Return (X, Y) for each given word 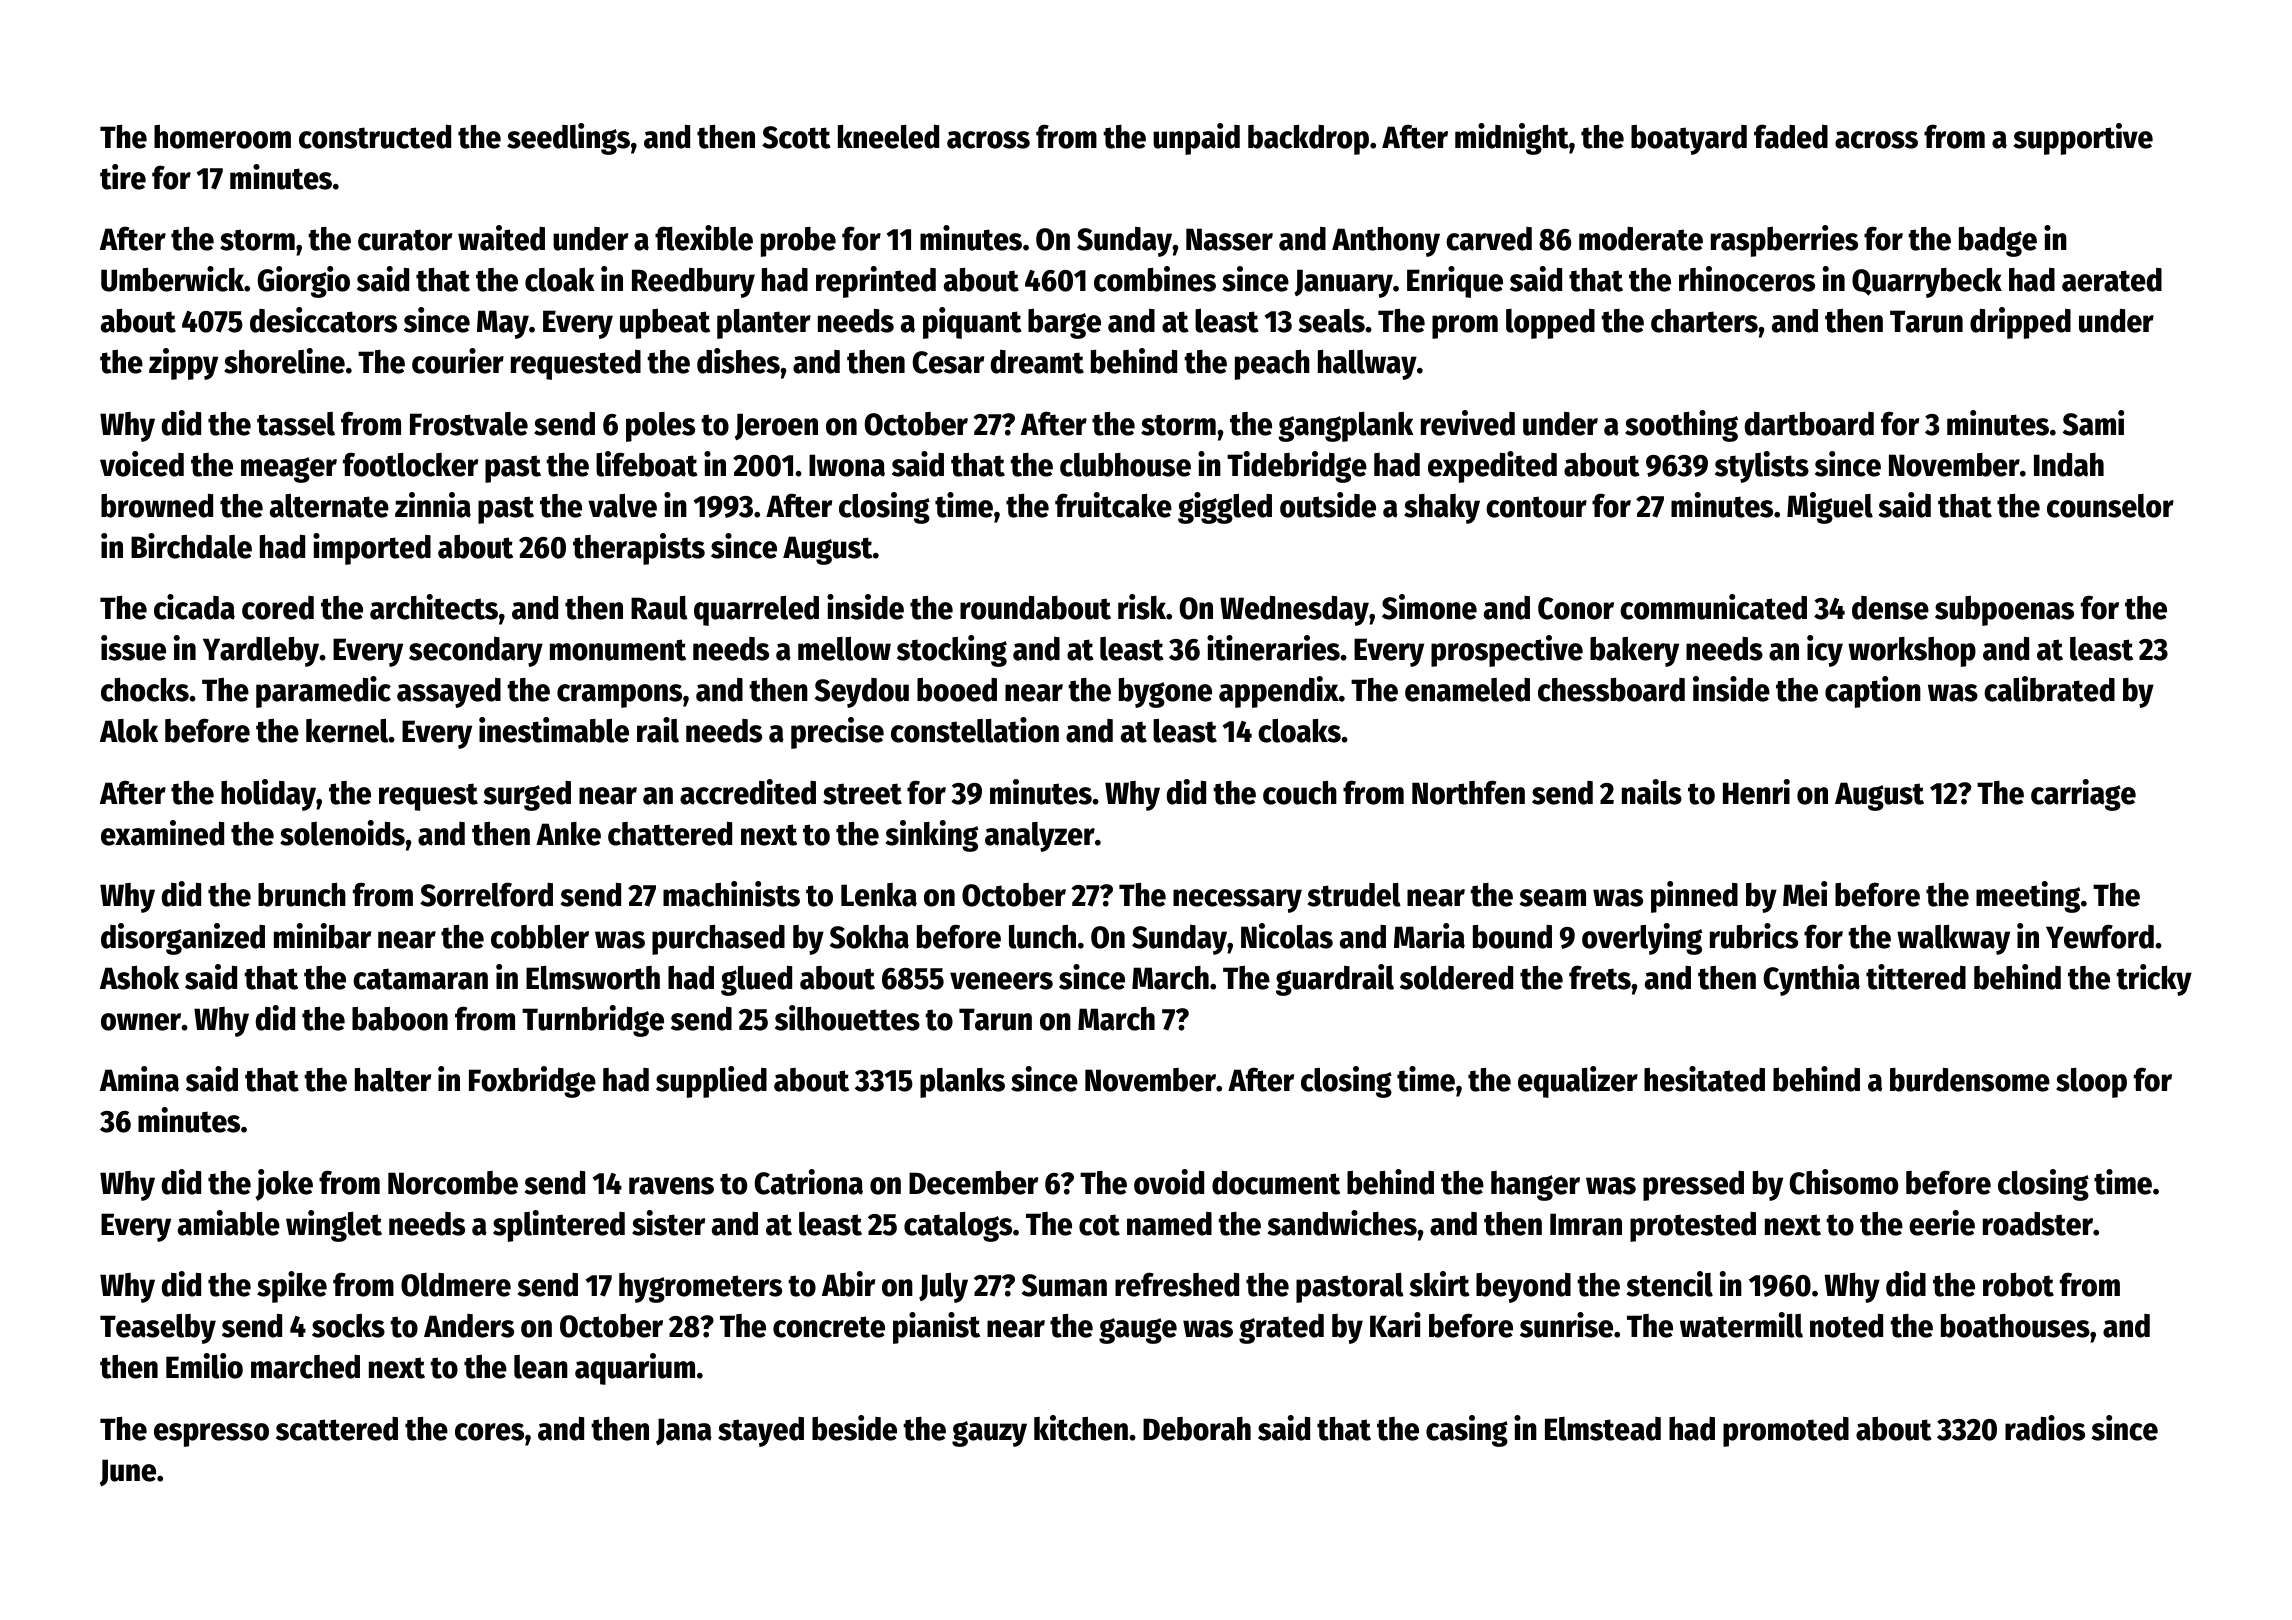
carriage (2083, 795)
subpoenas (2004, 611)
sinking (932, 836)
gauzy (989, 1434)
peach (1272, 365)
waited (501, 238)
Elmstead (1603, 1429)
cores (489, 1432)
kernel (347, 731)
